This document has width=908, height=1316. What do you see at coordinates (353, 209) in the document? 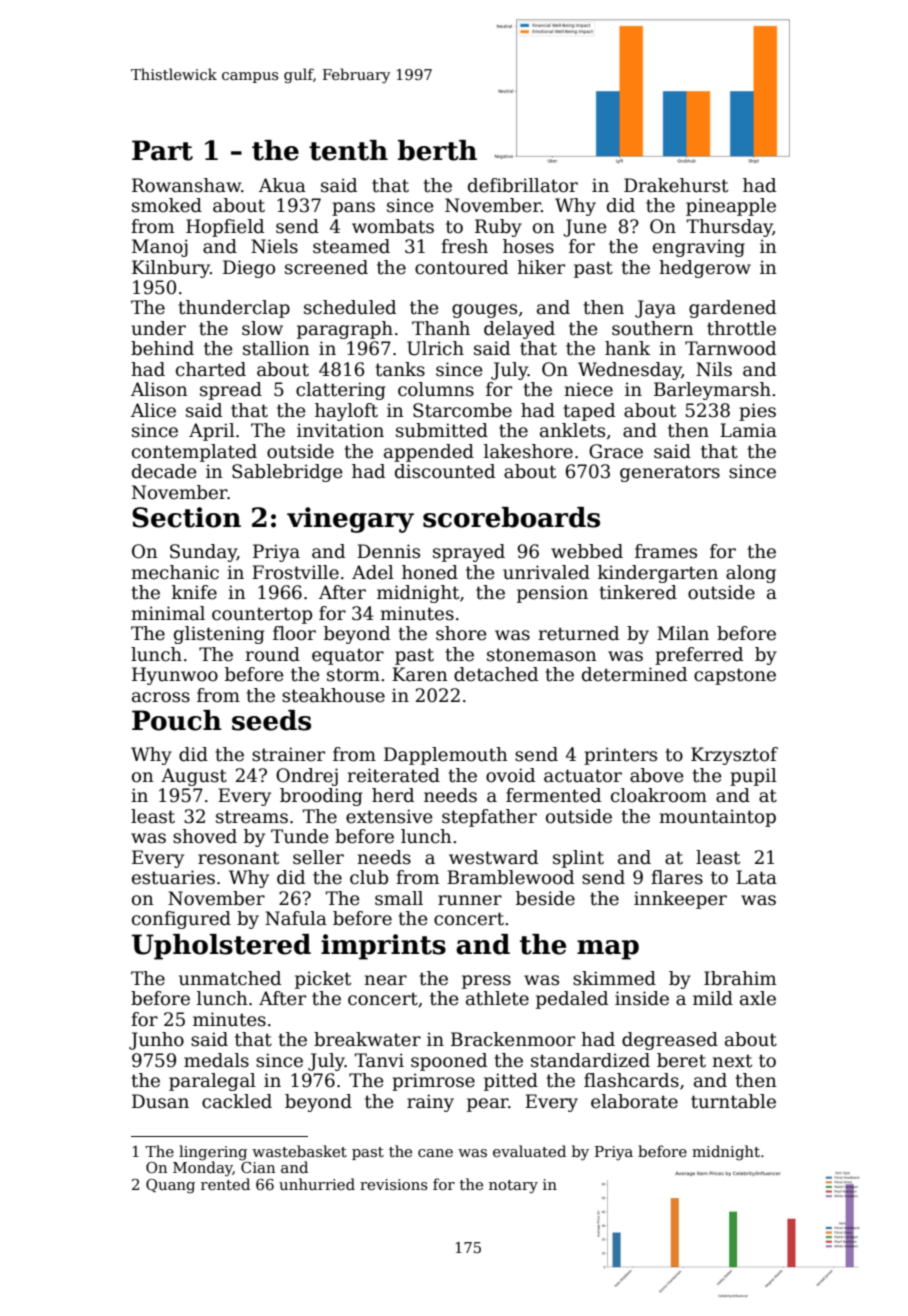
I see `pans` at bounding box center [353, 209].
